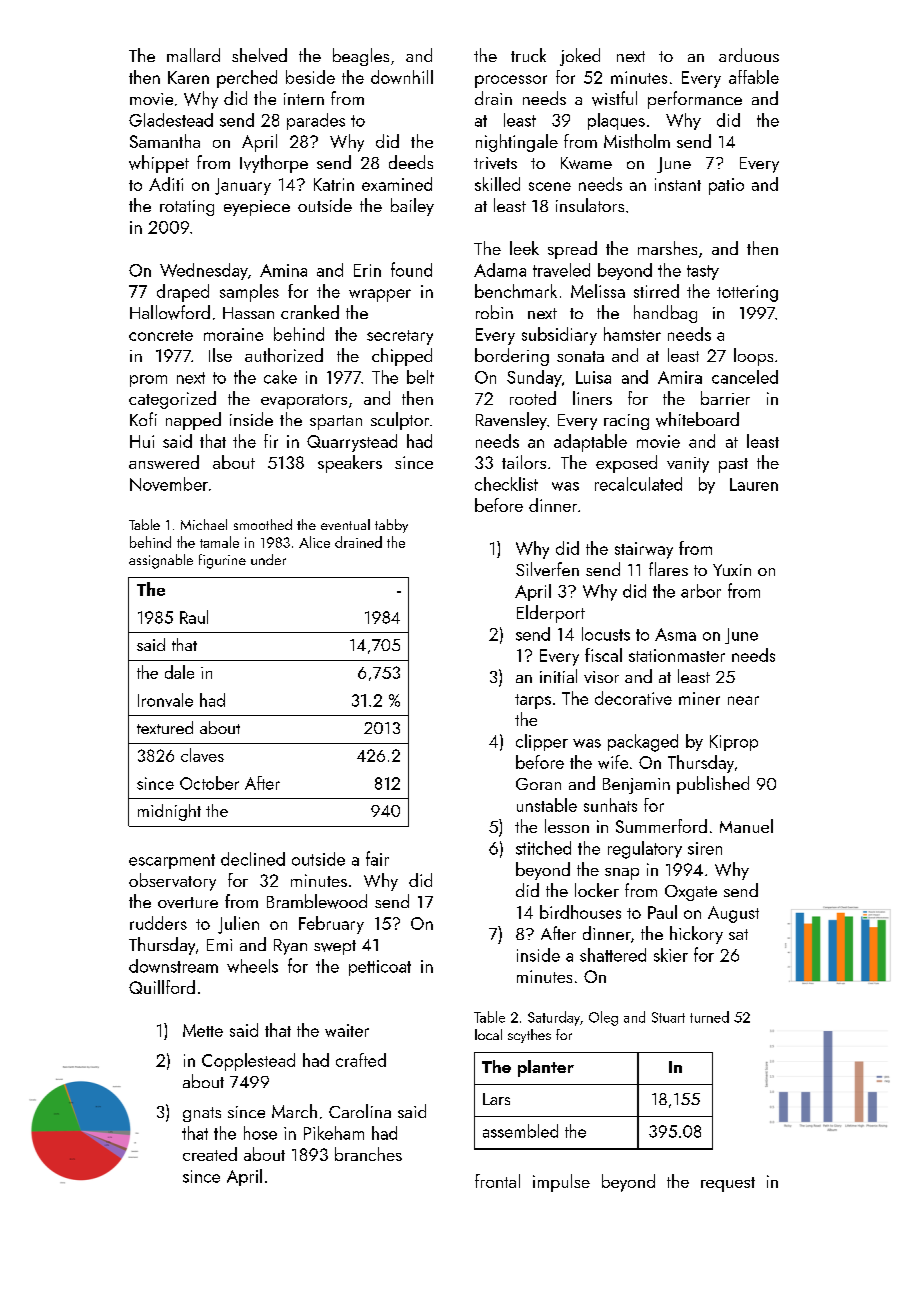  What do you see at coordinates (165, 141) in the document?
I see `Samantha` at bounding box center [165, 141].
